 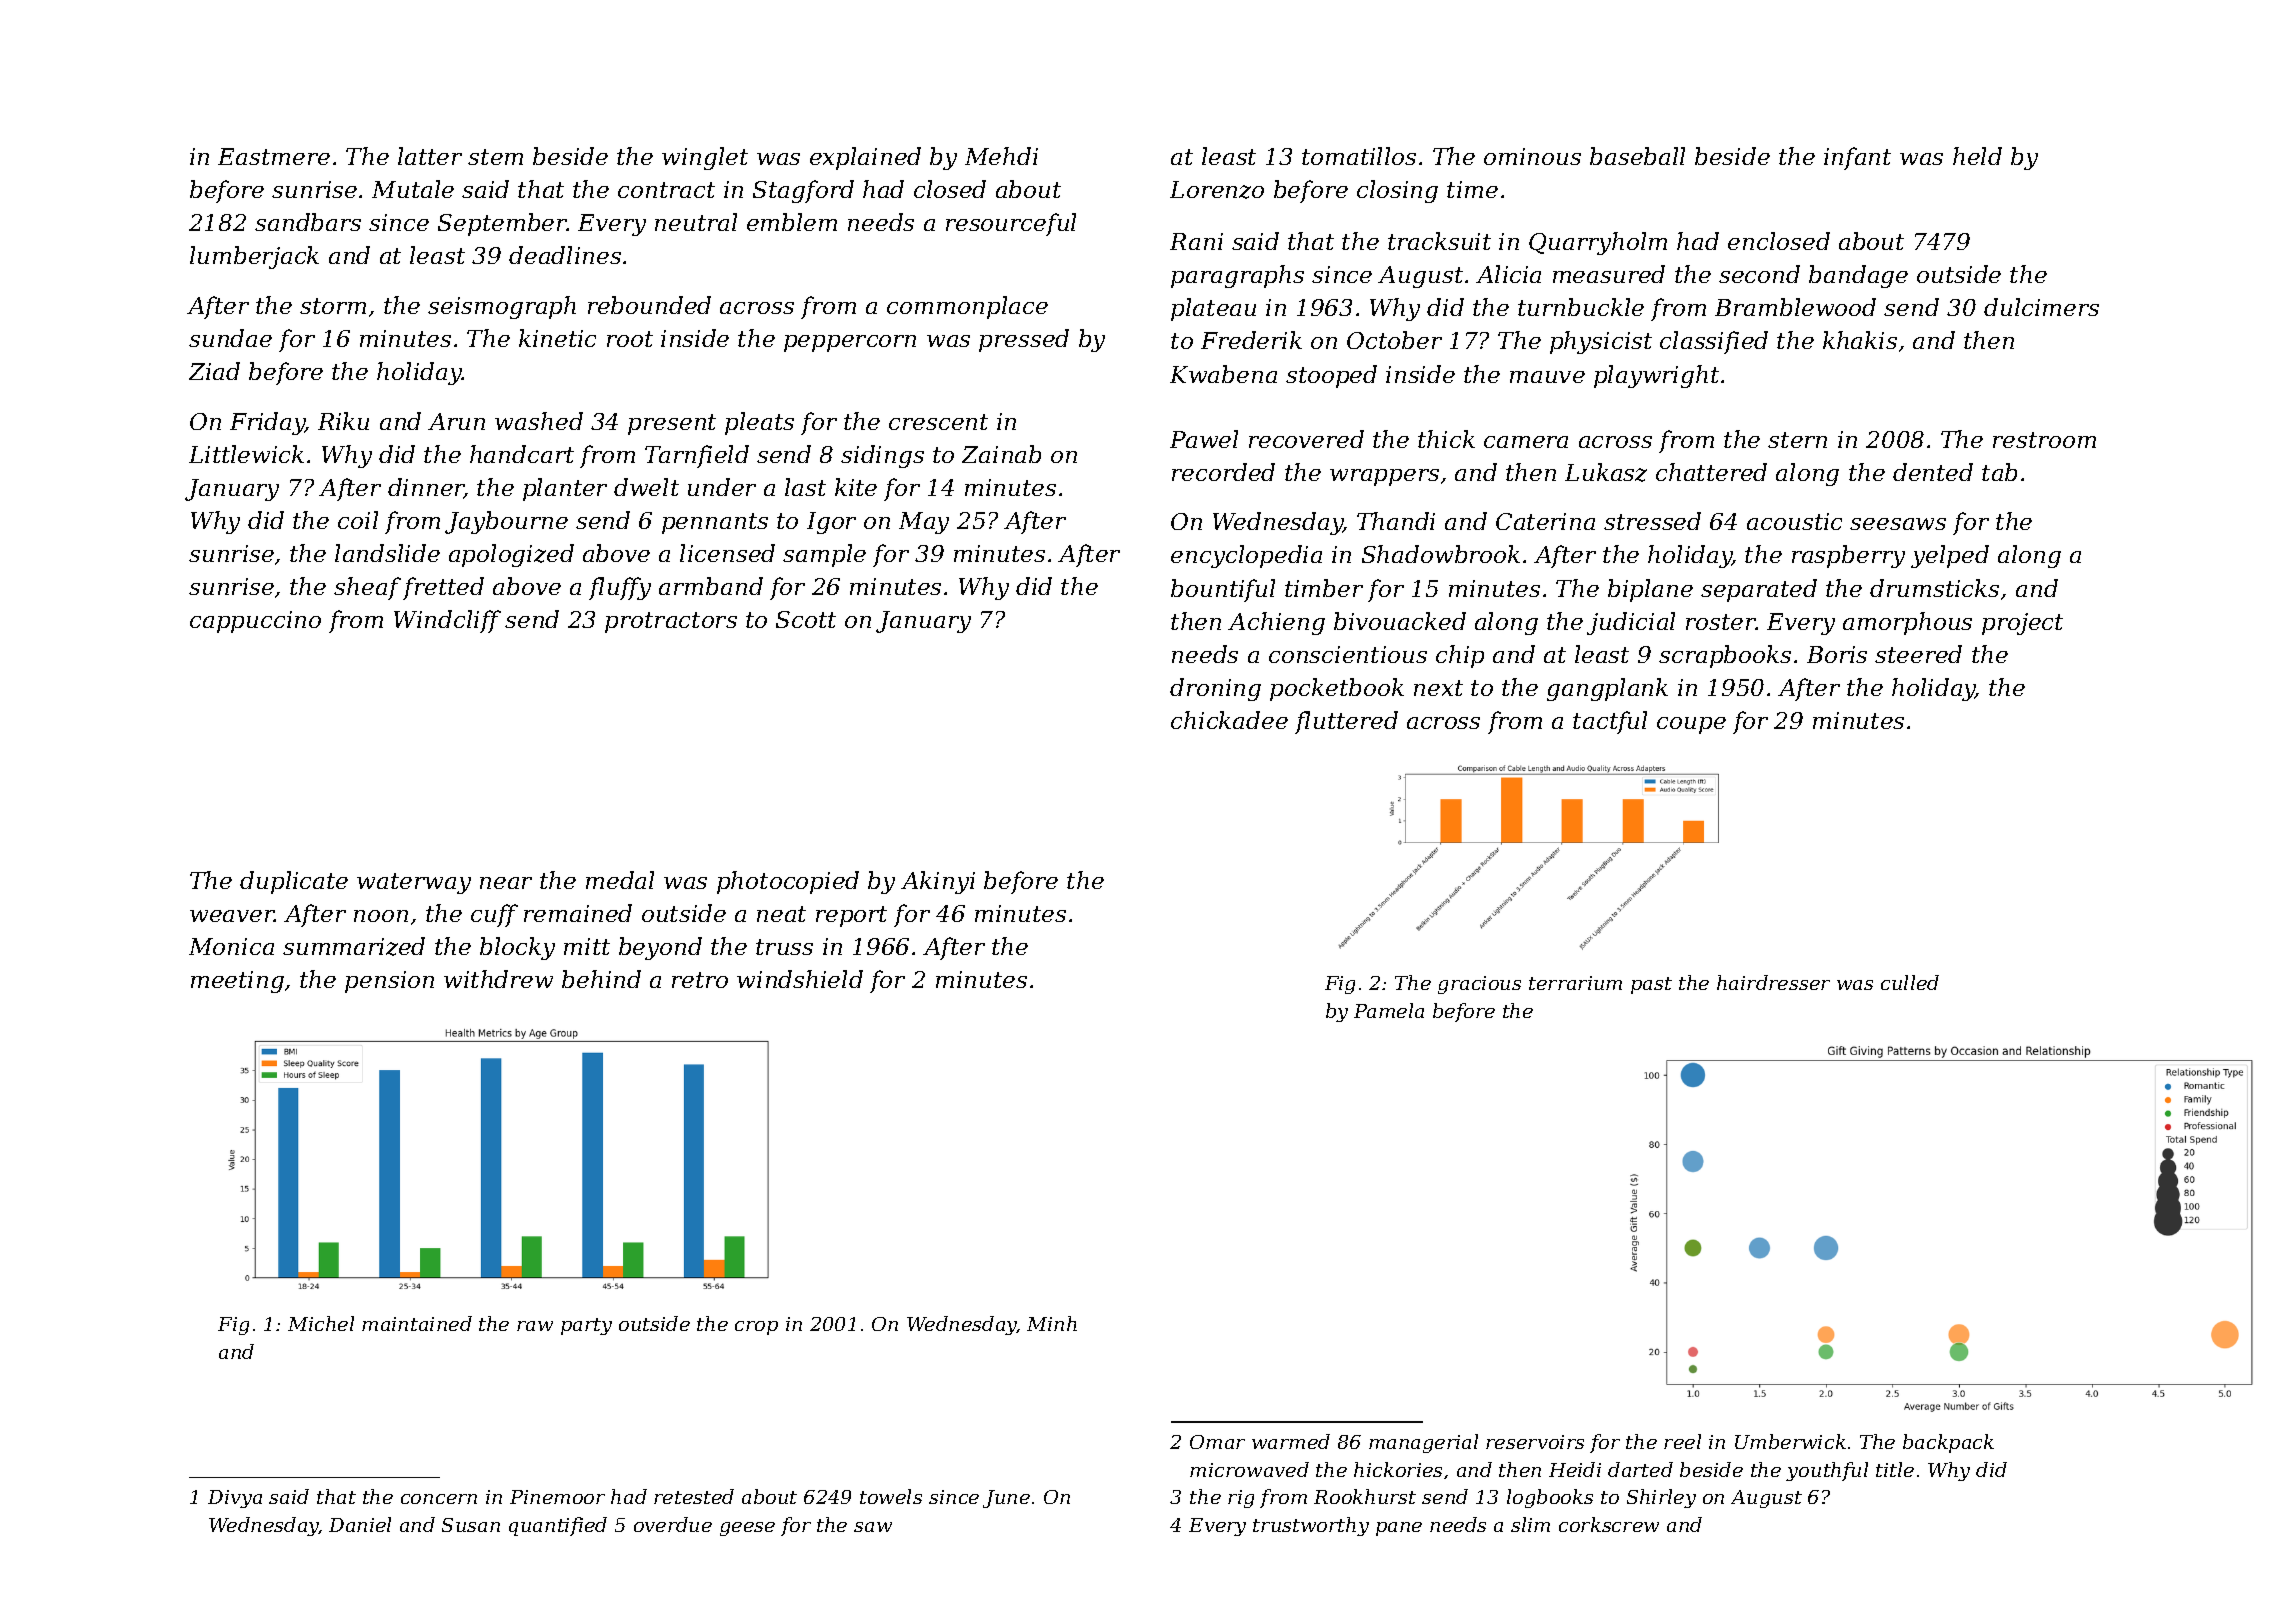 I want to click on dulcimers, so click(x=2041, y=307).
